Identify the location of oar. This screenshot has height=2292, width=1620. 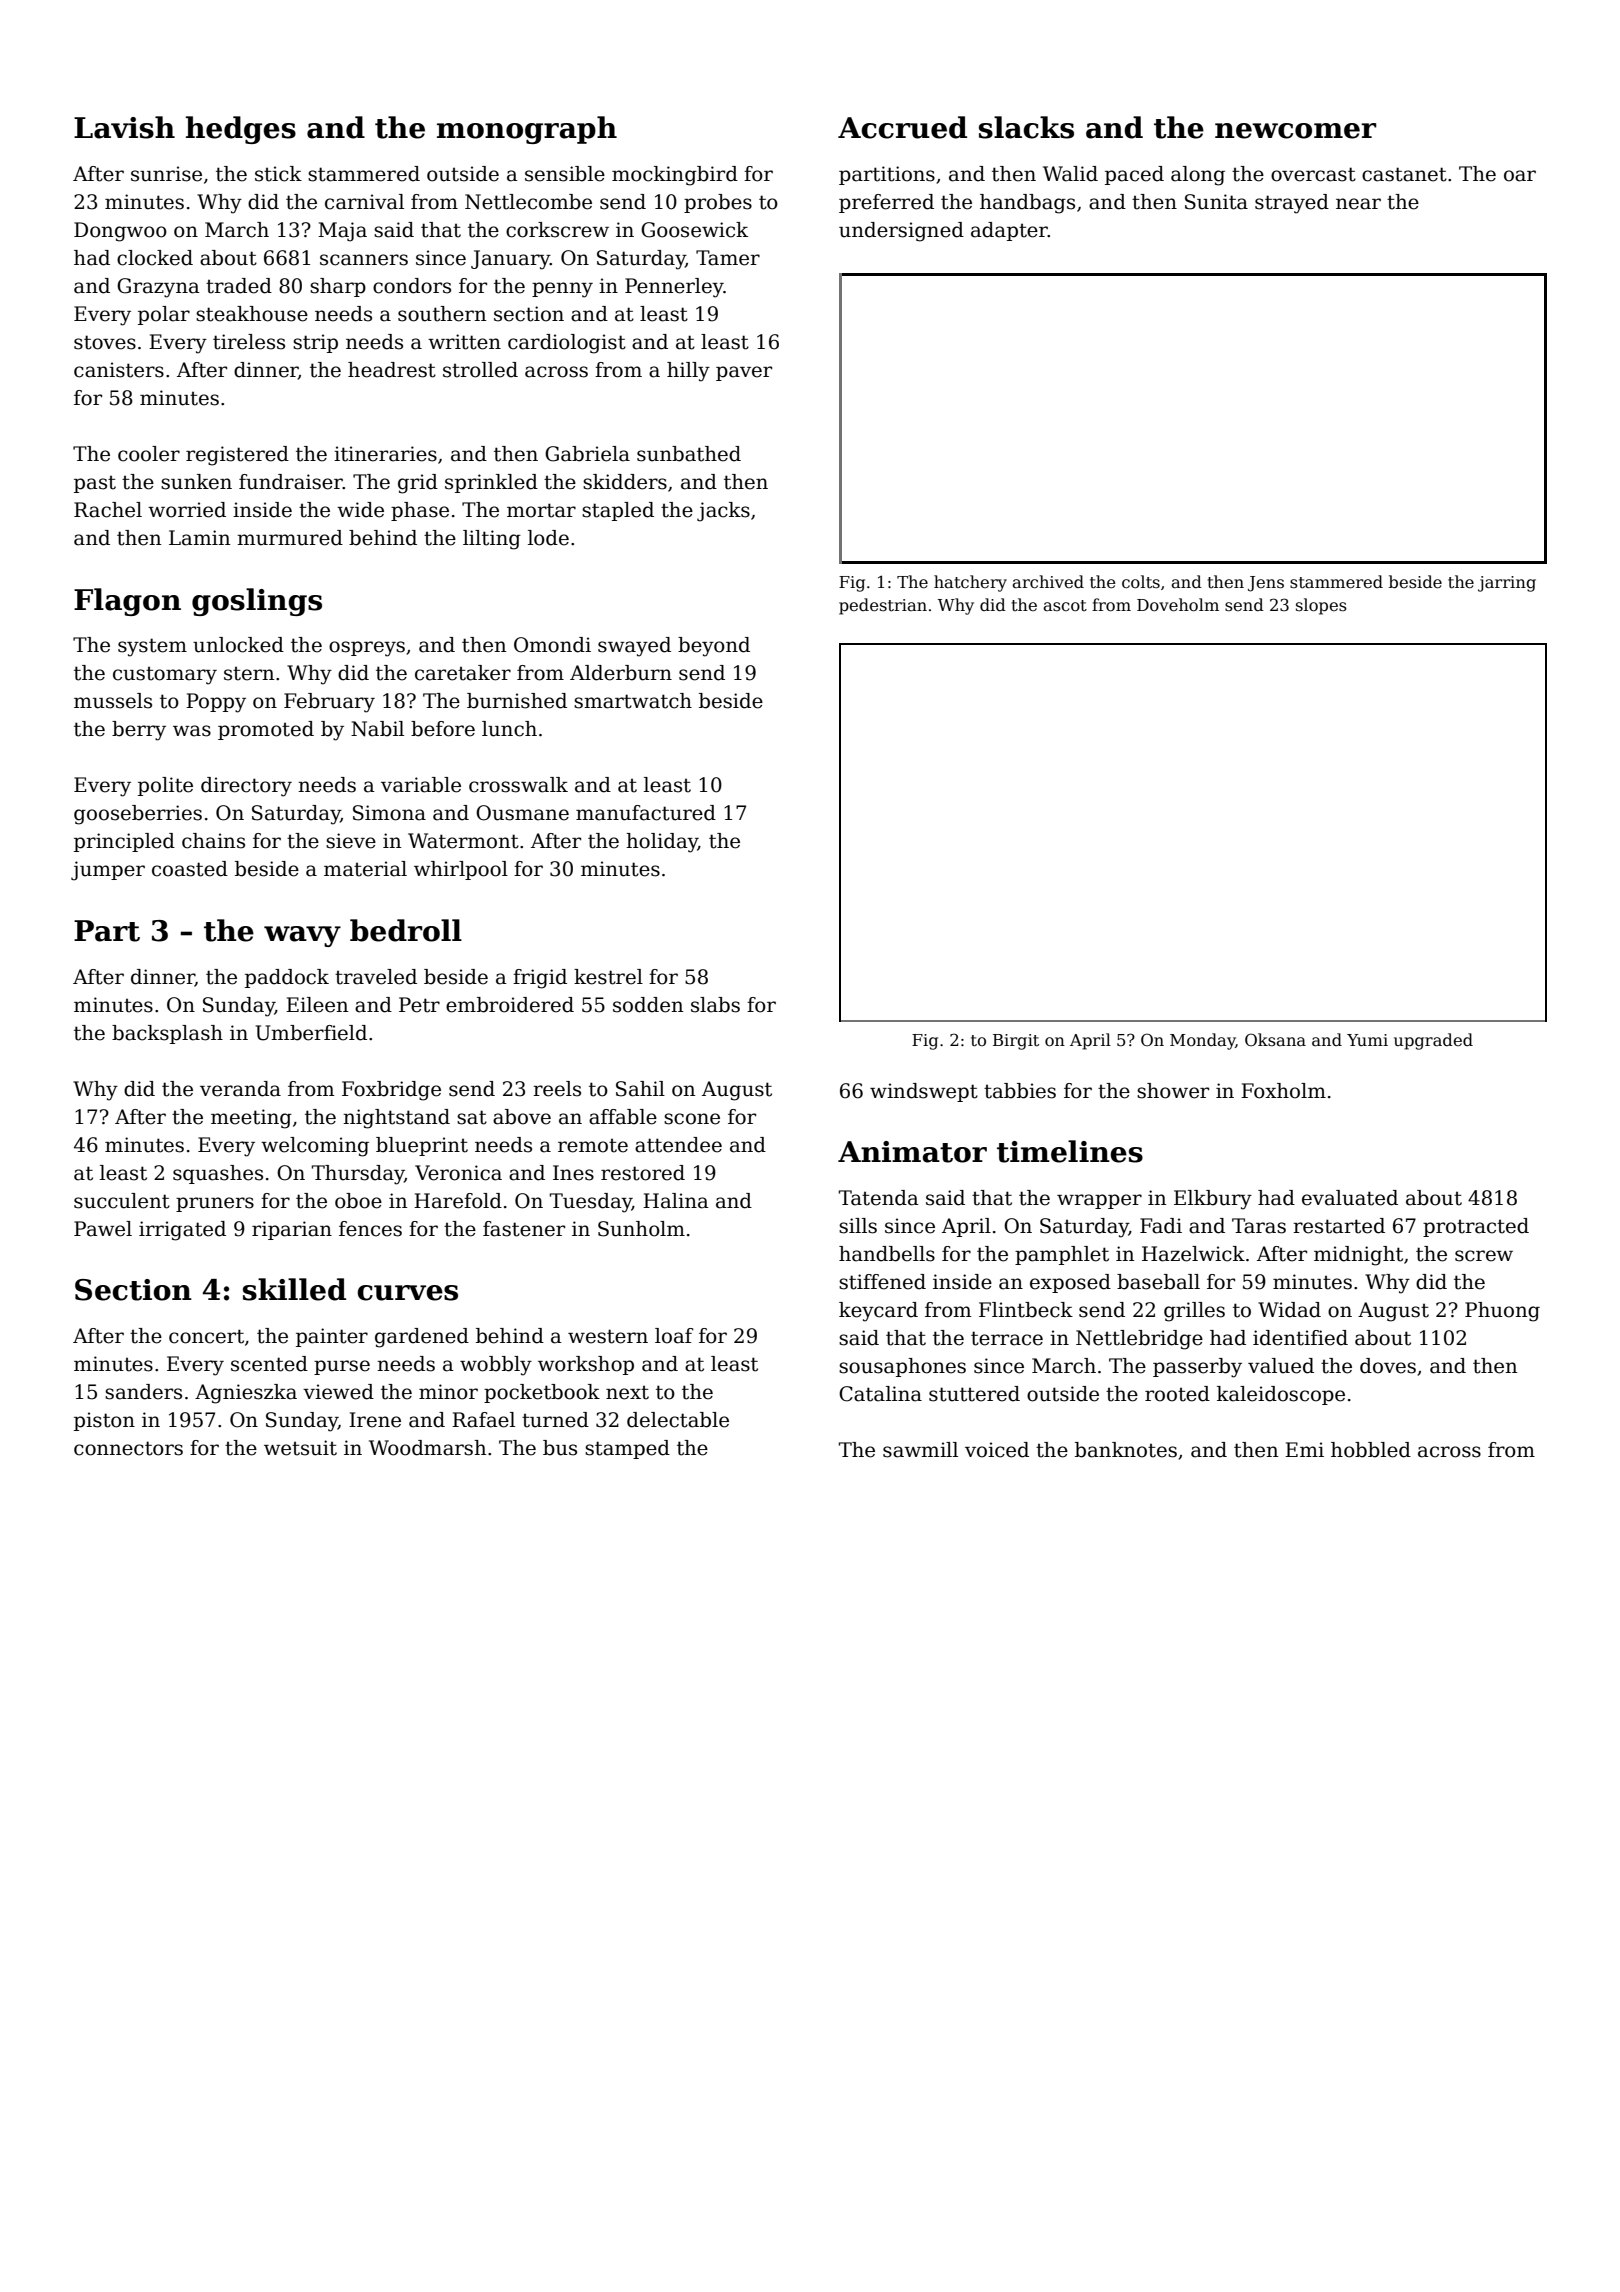
(1520, 176).
